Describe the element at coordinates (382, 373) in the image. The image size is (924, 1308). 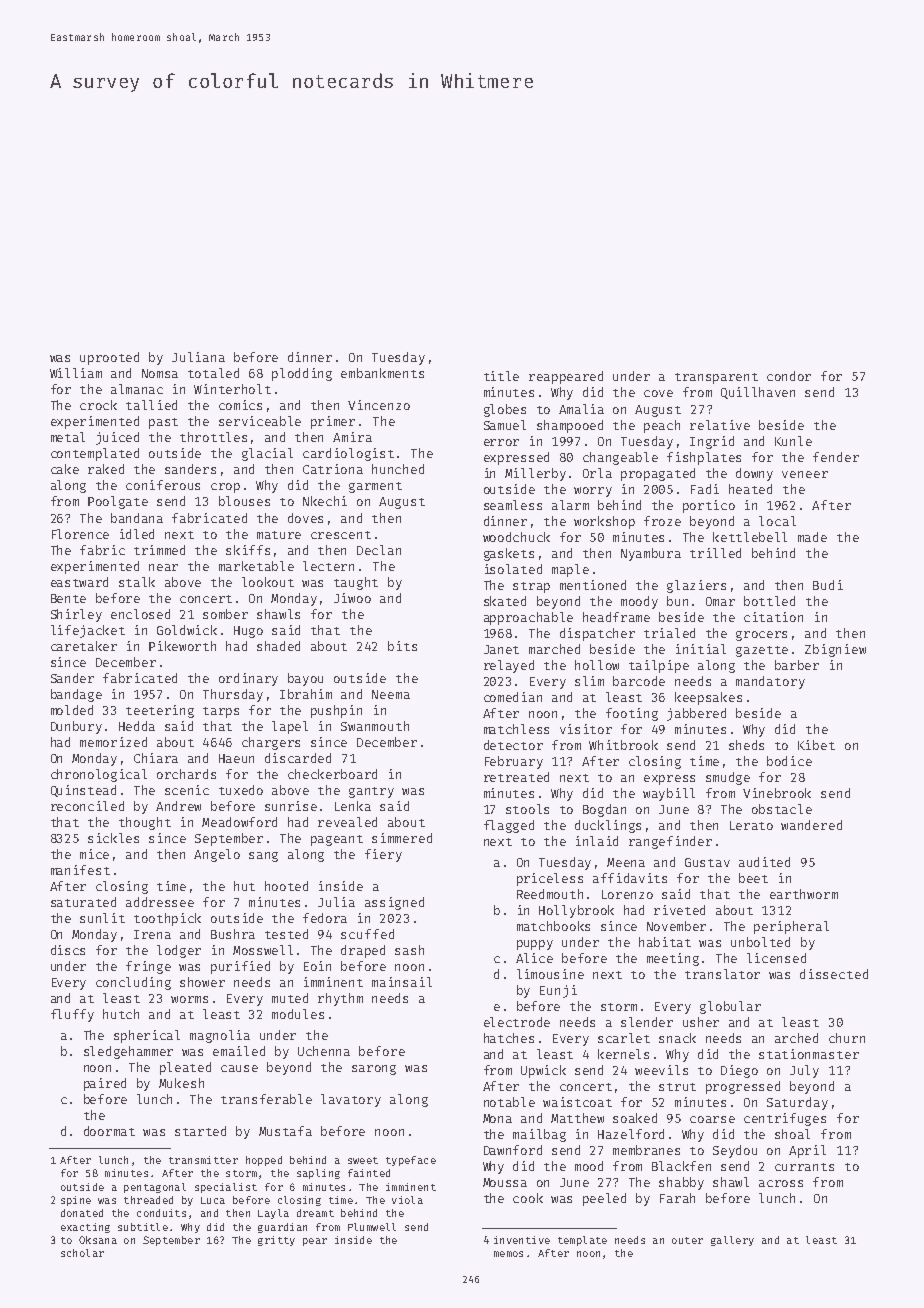
I see `embankments` at that location.
